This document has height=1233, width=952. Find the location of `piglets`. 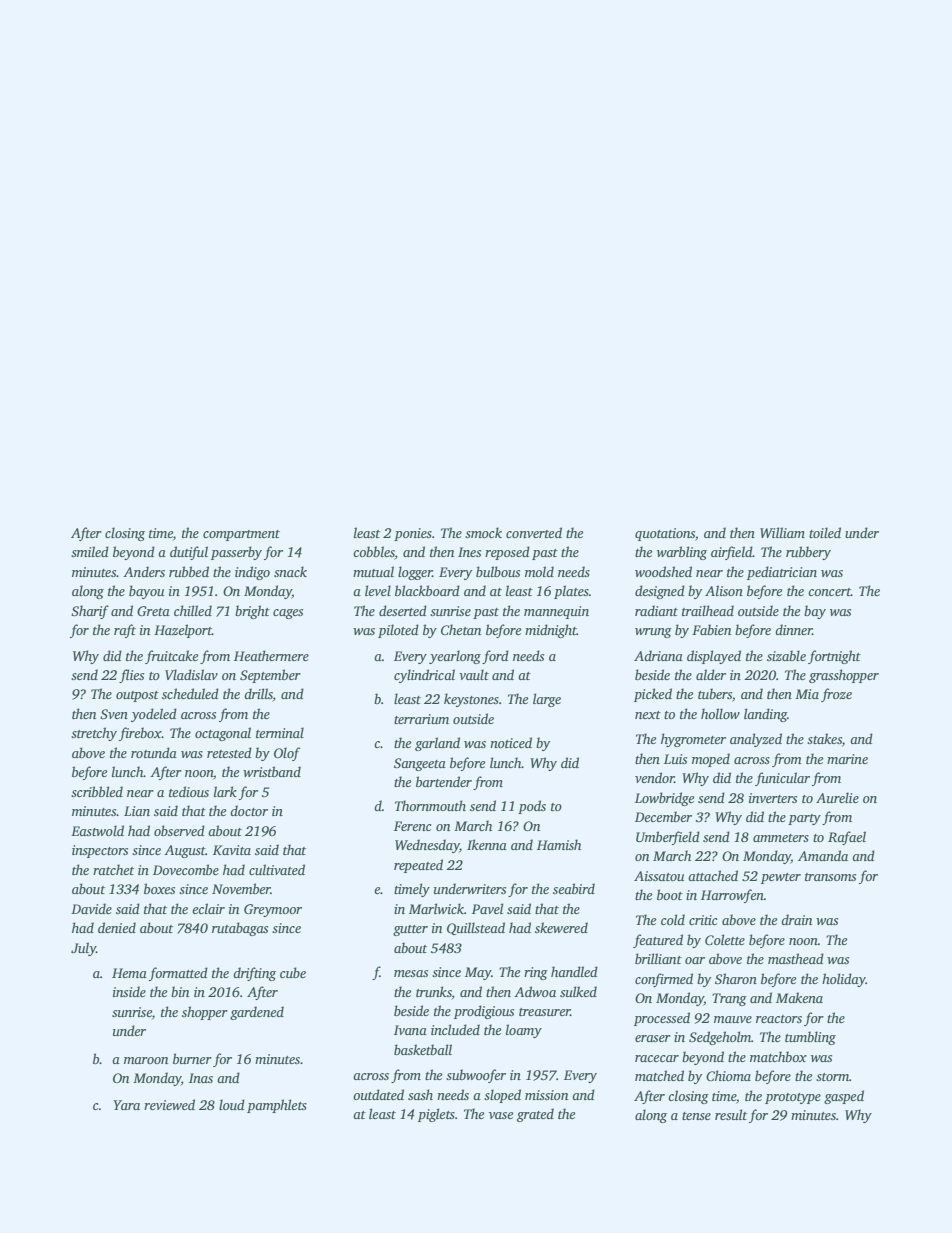

piglets is located at coordinates (436, 1115).
